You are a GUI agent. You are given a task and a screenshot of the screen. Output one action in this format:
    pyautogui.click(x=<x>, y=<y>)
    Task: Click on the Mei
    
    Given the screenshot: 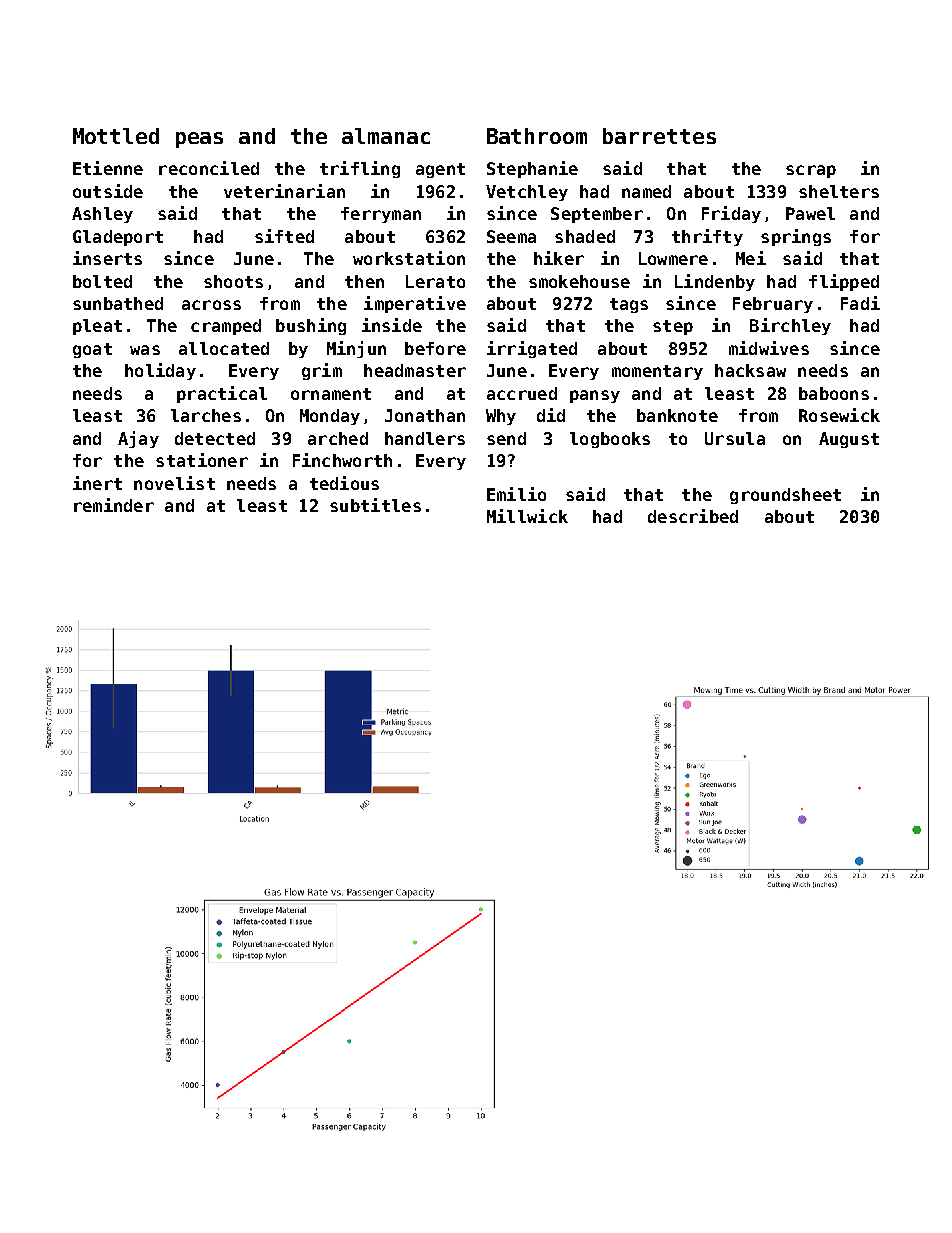 What is the action you would take?
    pyautogui.click(x=751, y=258)
